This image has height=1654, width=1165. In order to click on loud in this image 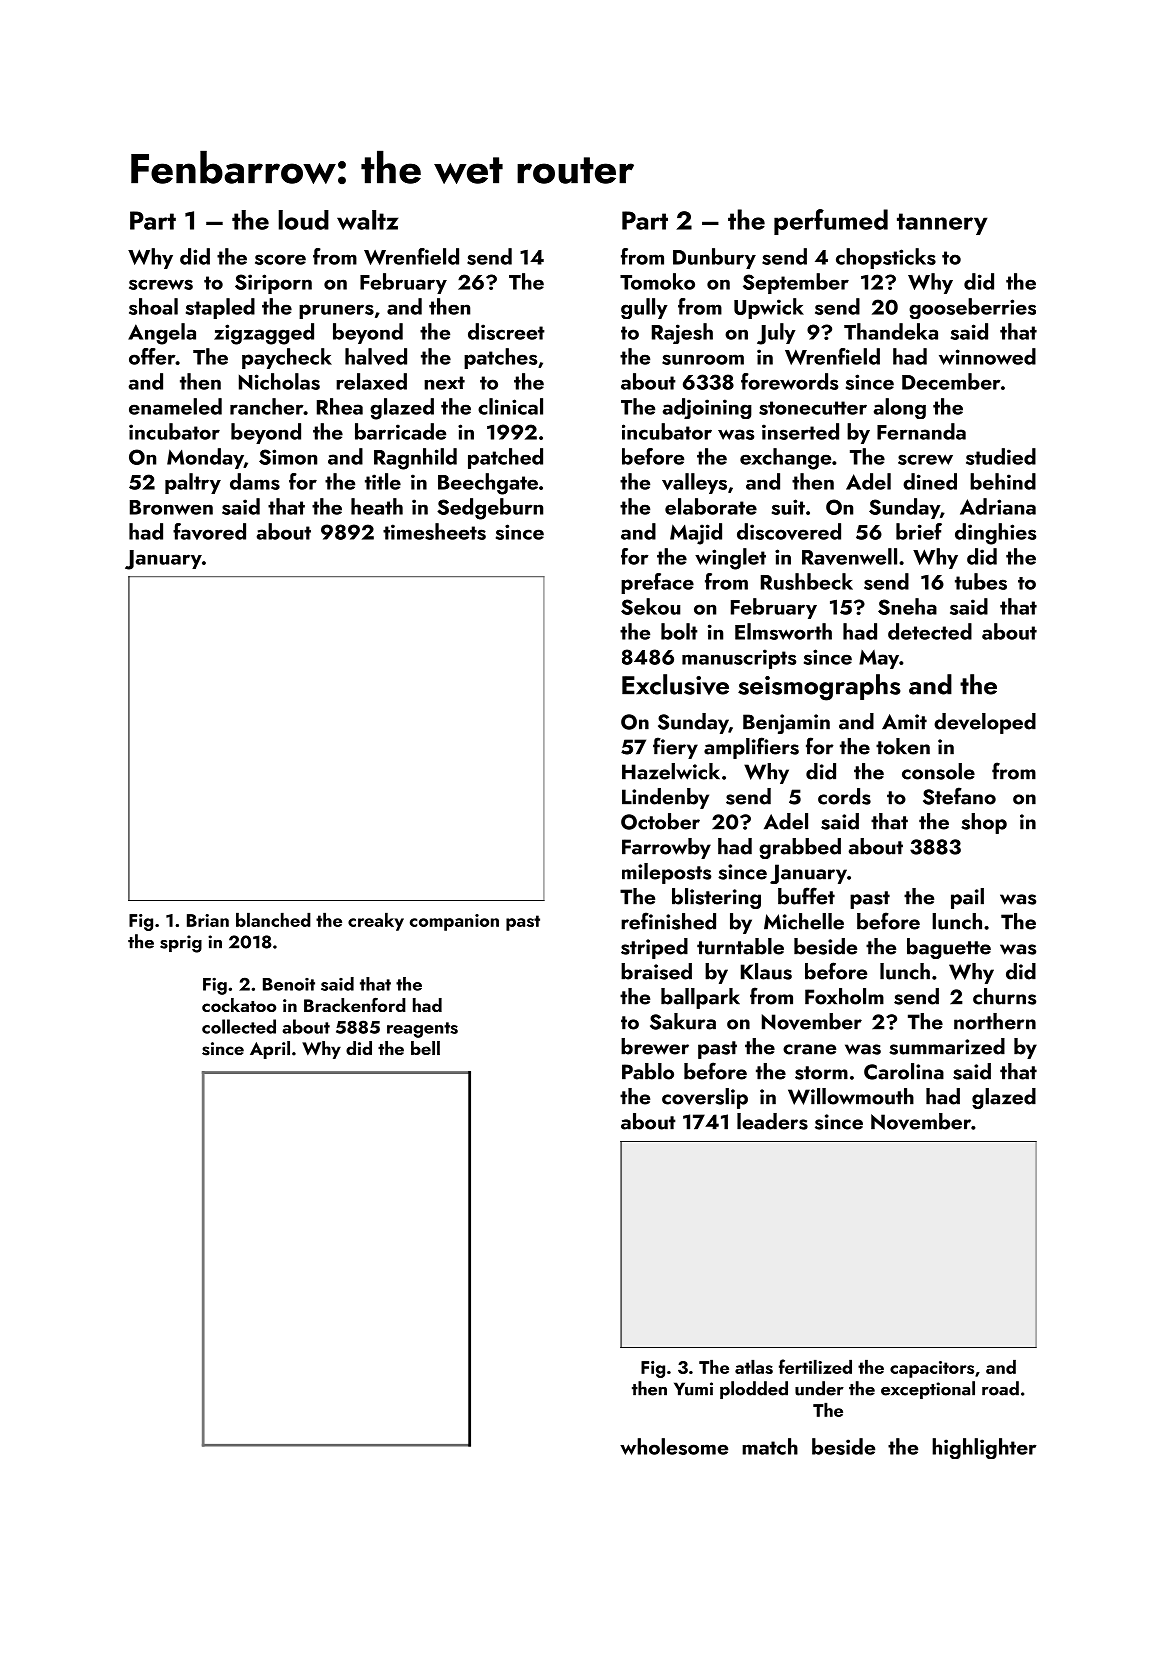, I will do `click(304, 220)`.
